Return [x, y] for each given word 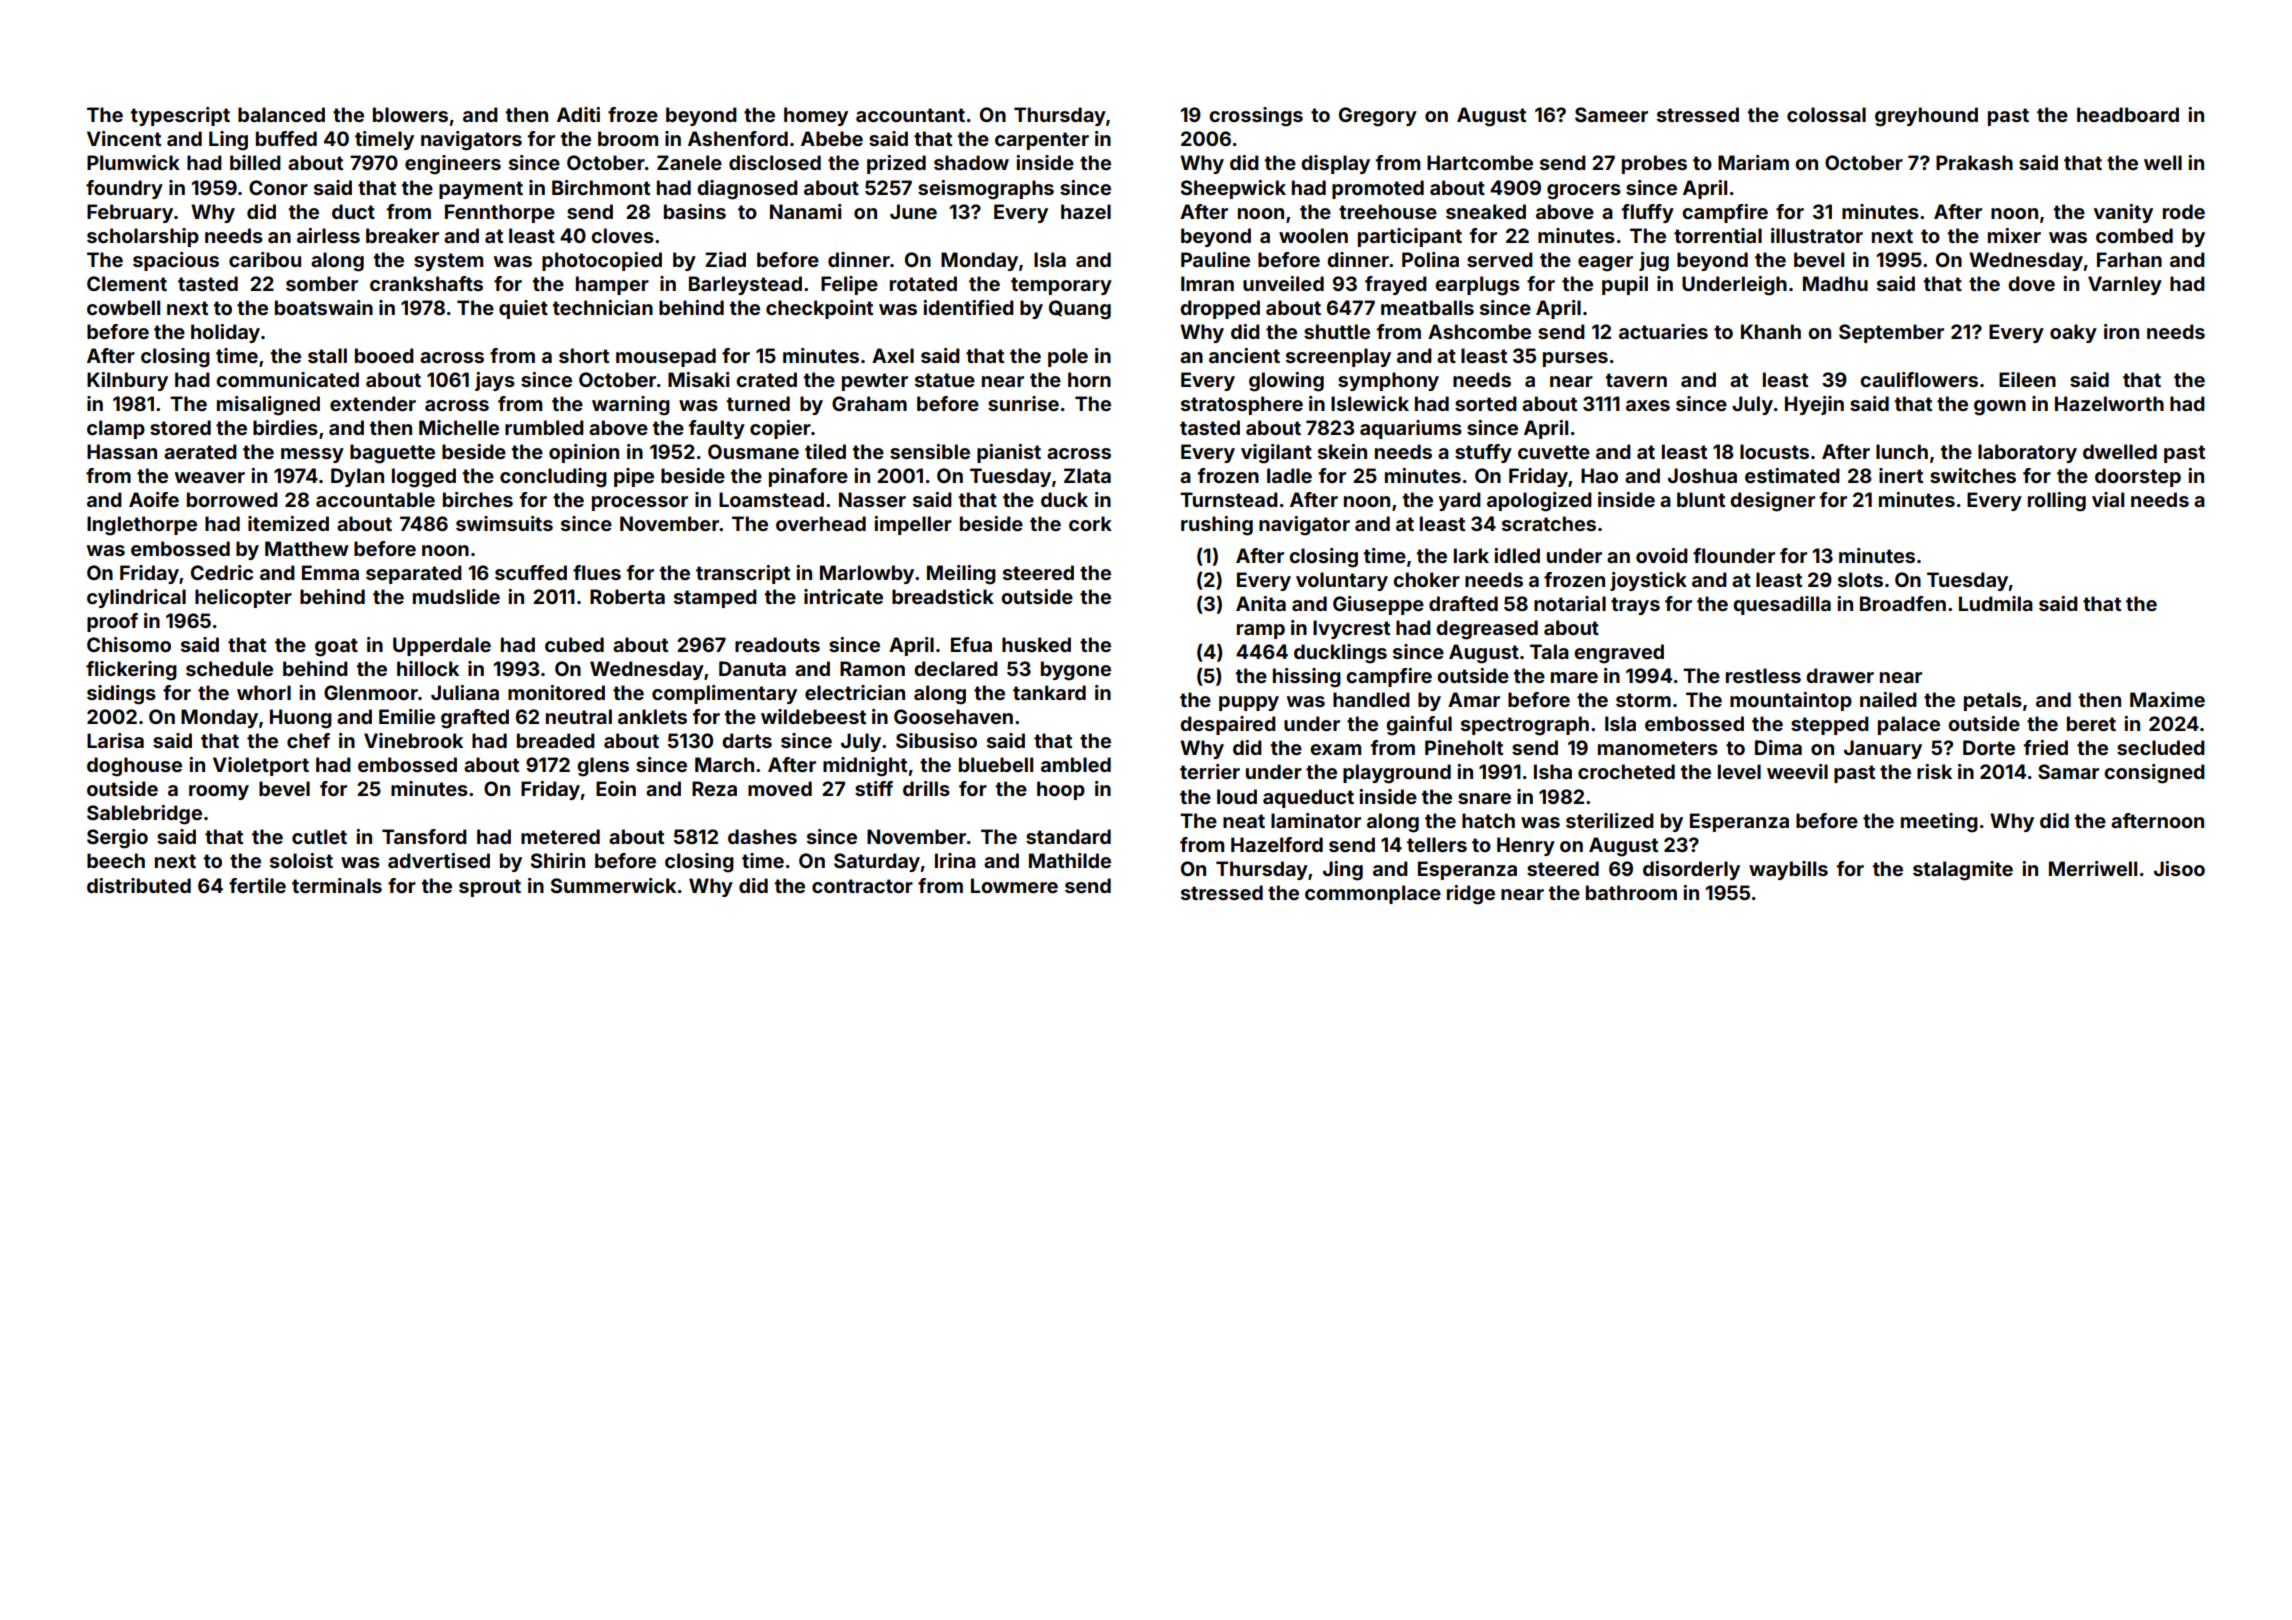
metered [560, 836]
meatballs [1427, 307]
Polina [1430, 259]
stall [327, 355]
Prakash [1974, 162]
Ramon [872, 668]
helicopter [243, 598]
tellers [1437, 844]
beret [2091, 723]
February [130, 213]
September [1891, 333]
